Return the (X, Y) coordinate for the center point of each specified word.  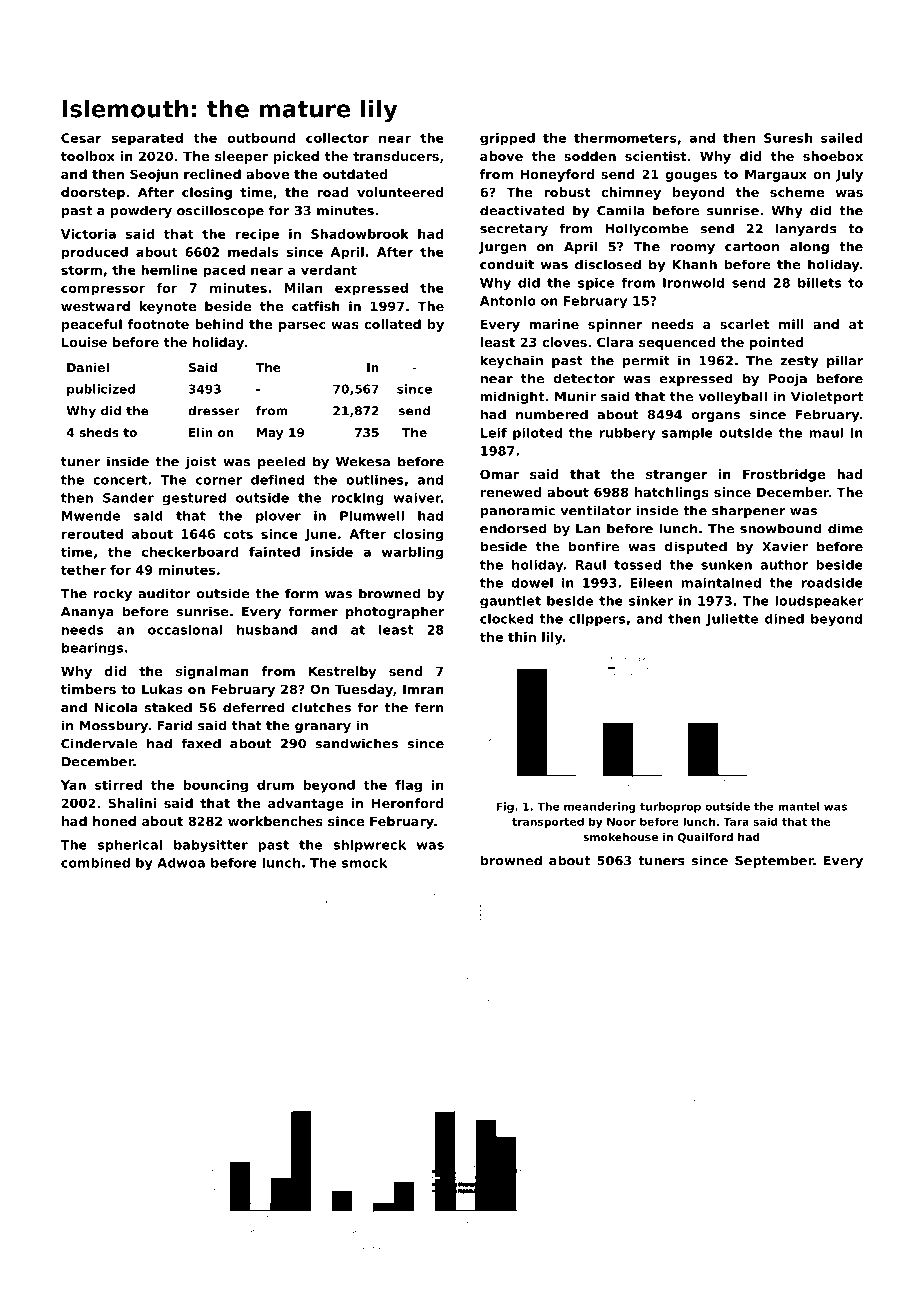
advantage (306, 804)
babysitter (211, 846)
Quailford (705, 838)
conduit (507, 264)
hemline (169, 270)
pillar (845, 361)
